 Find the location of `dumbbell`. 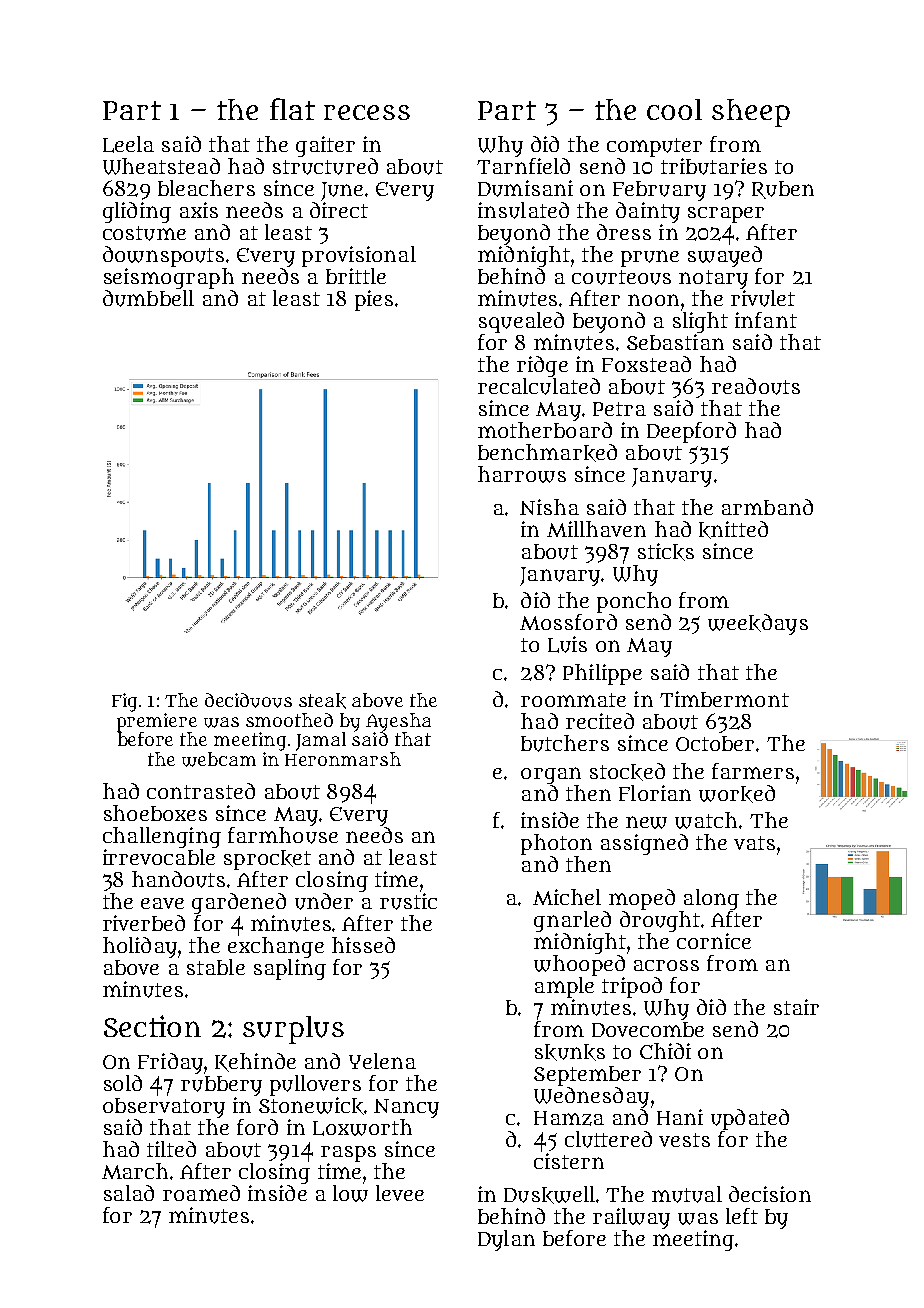

dumbbell is located at coordinates (148, 298).
